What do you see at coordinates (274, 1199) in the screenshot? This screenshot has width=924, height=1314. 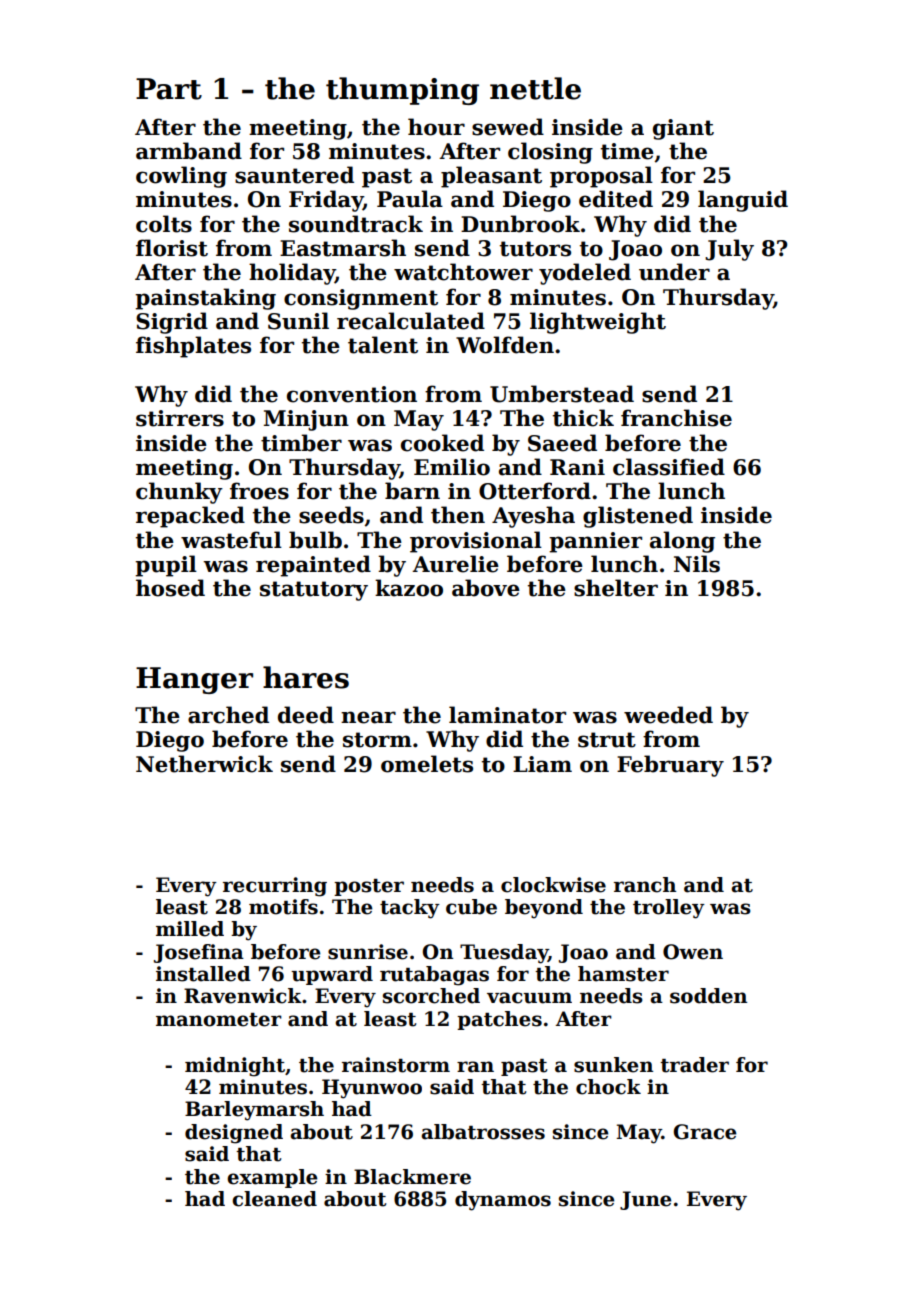 I see `cleaned` at bounding box center [274, 1199].
